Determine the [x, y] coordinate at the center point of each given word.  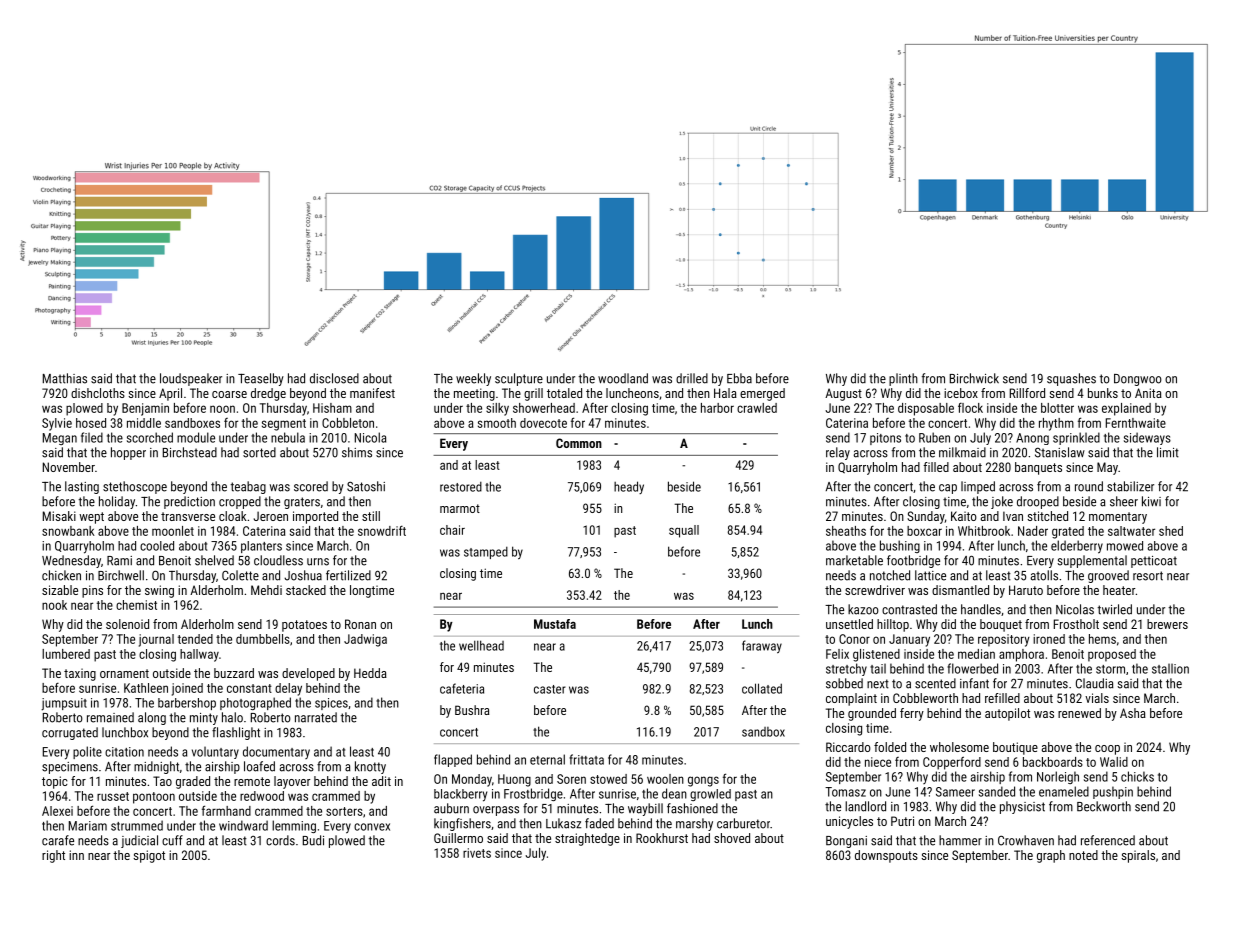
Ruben [934, 437]
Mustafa [555, 624]
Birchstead [190, 452]
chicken [61, 575]
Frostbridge [533, 794]
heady [629, 487]
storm [1110, 669]
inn [76, 855]
